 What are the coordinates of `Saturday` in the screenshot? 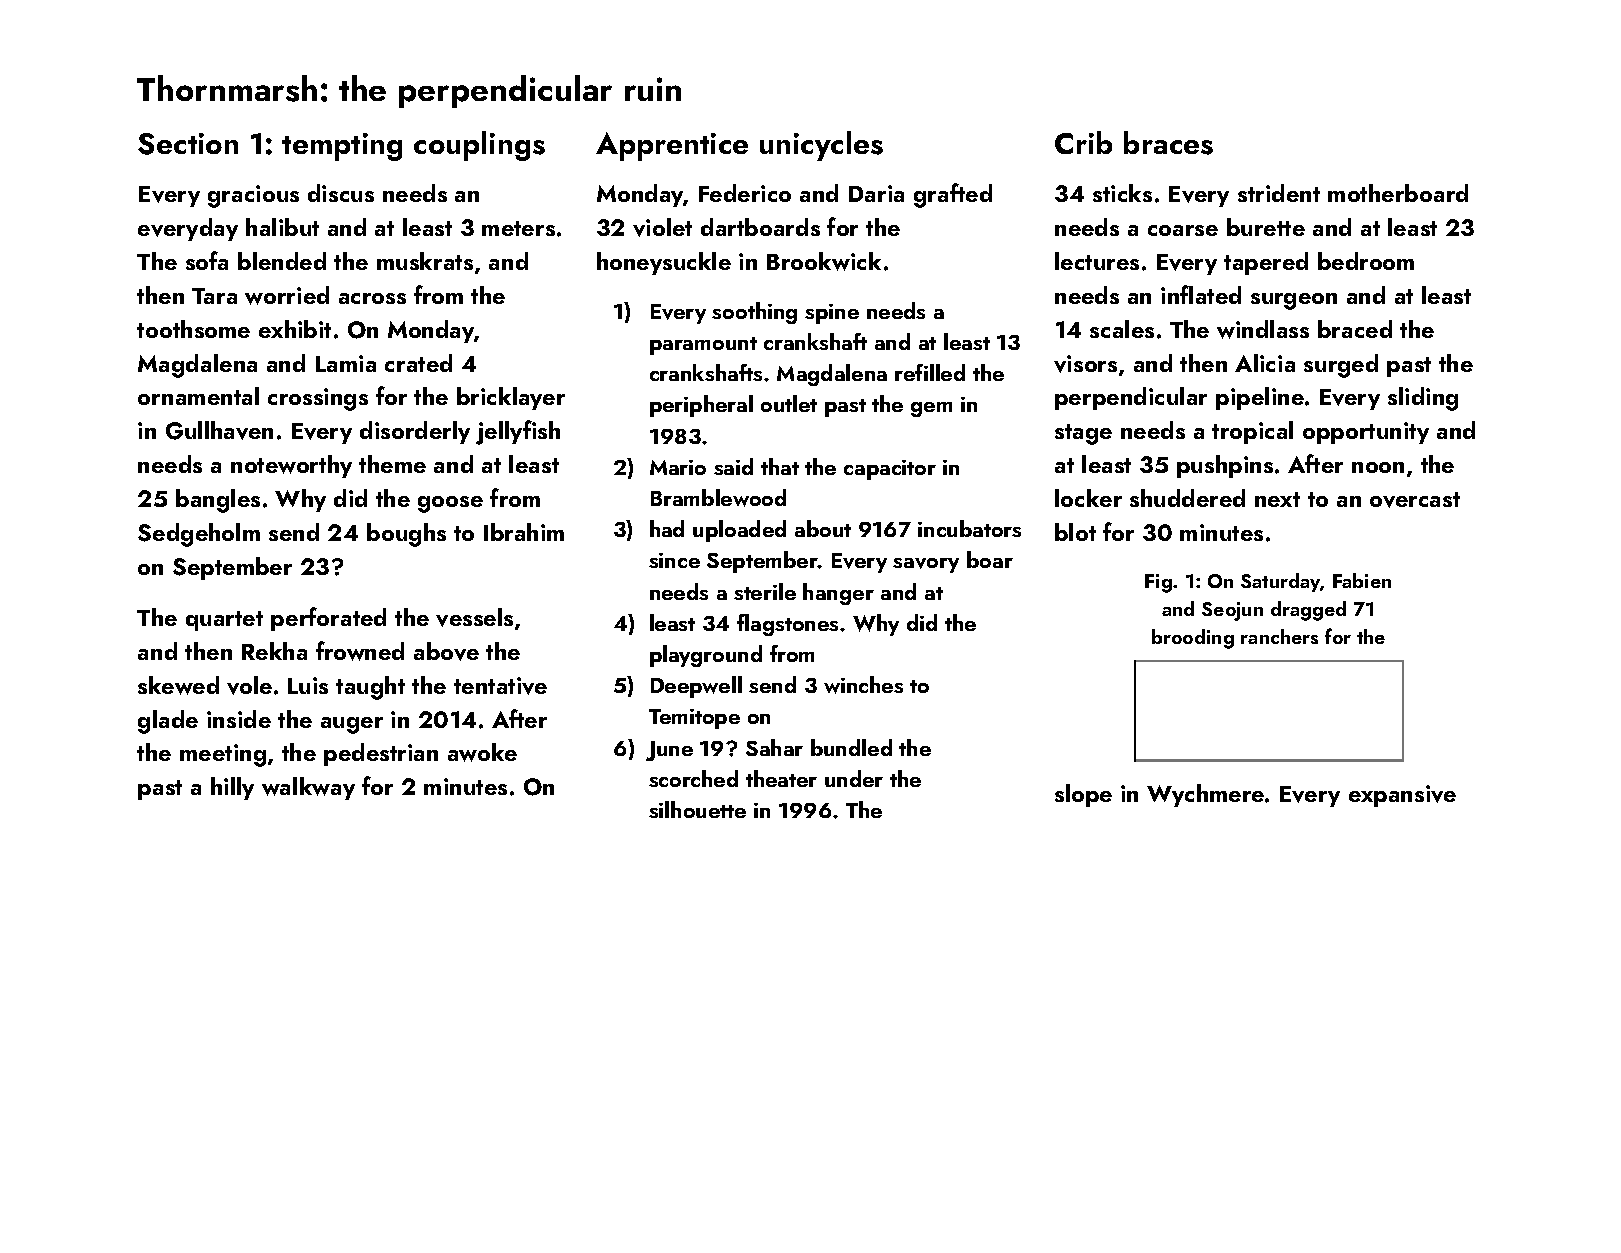 It's located at (1281, 582).
